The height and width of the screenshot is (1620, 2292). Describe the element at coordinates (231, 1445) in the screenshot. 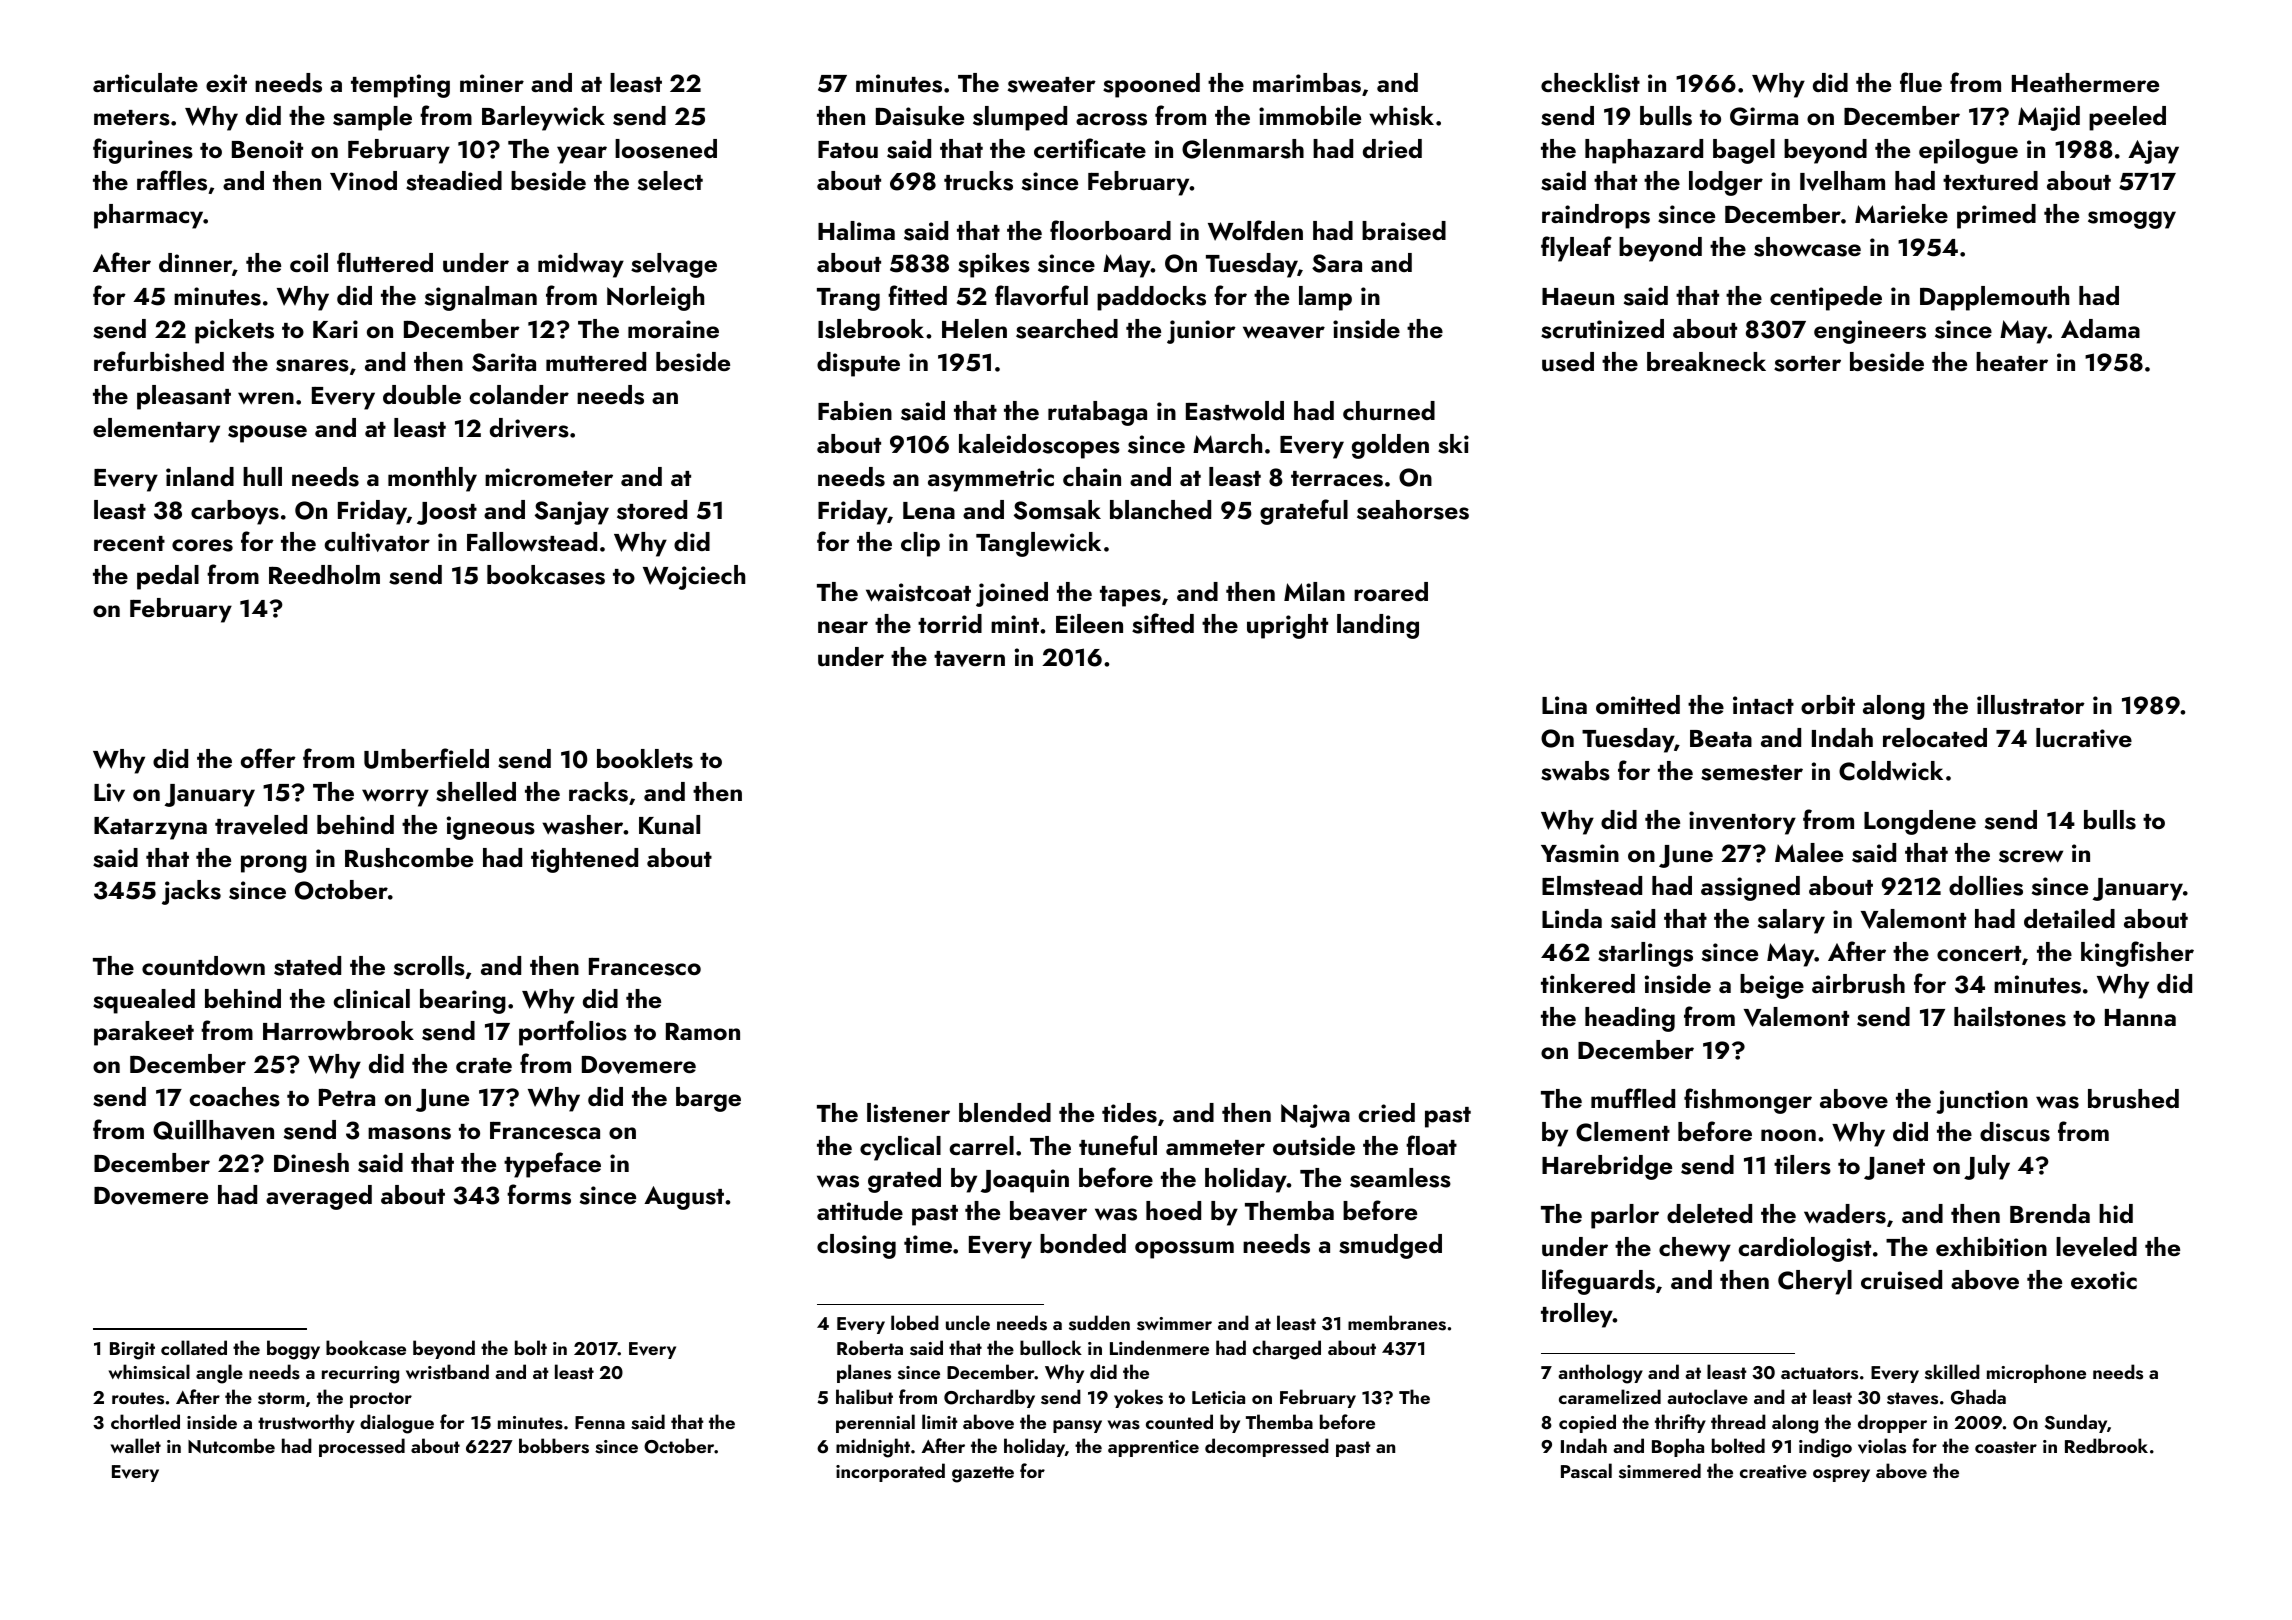

I see `Nutcombe` at that location.
